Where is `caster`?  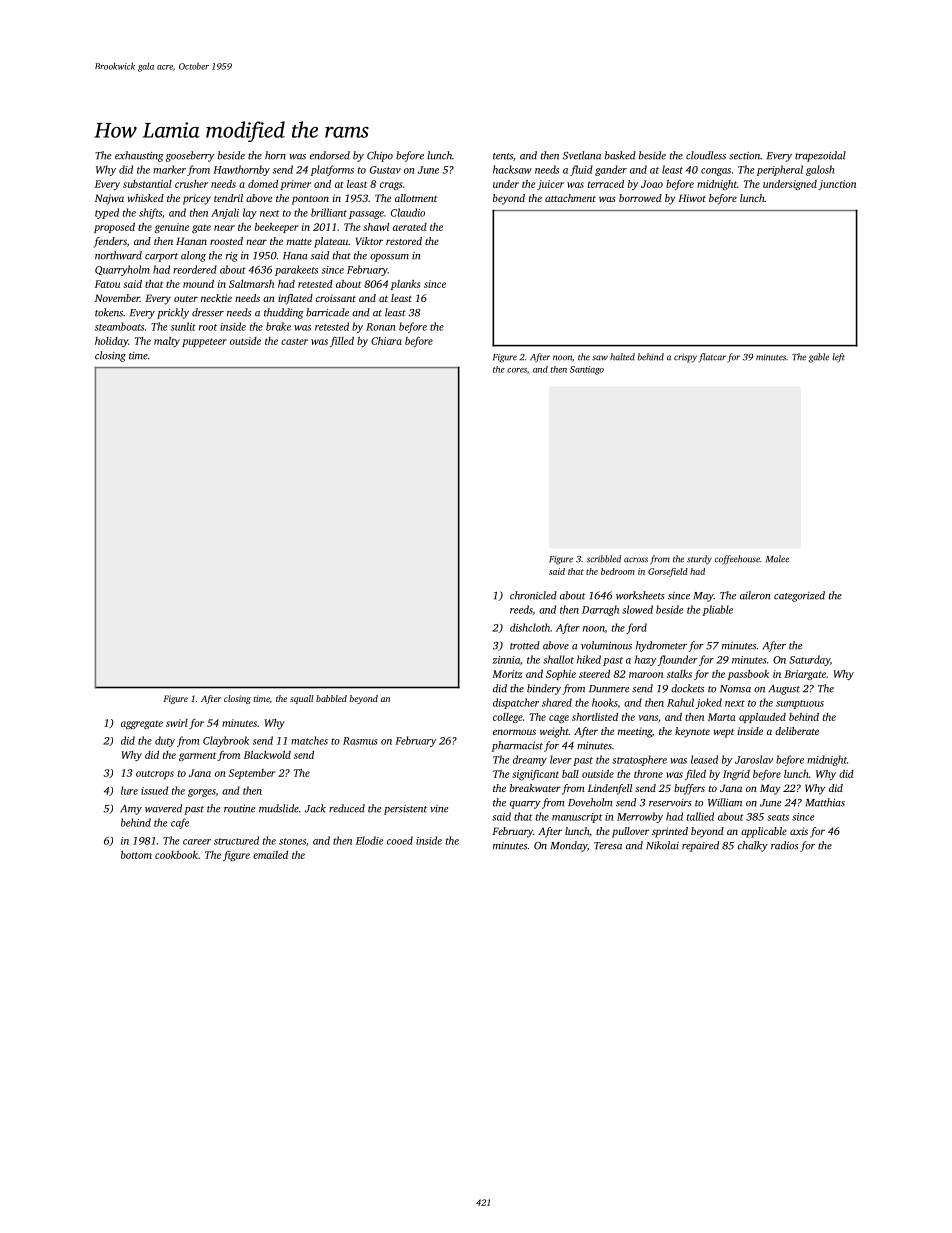 caster is located at coordinates (294, 341).
